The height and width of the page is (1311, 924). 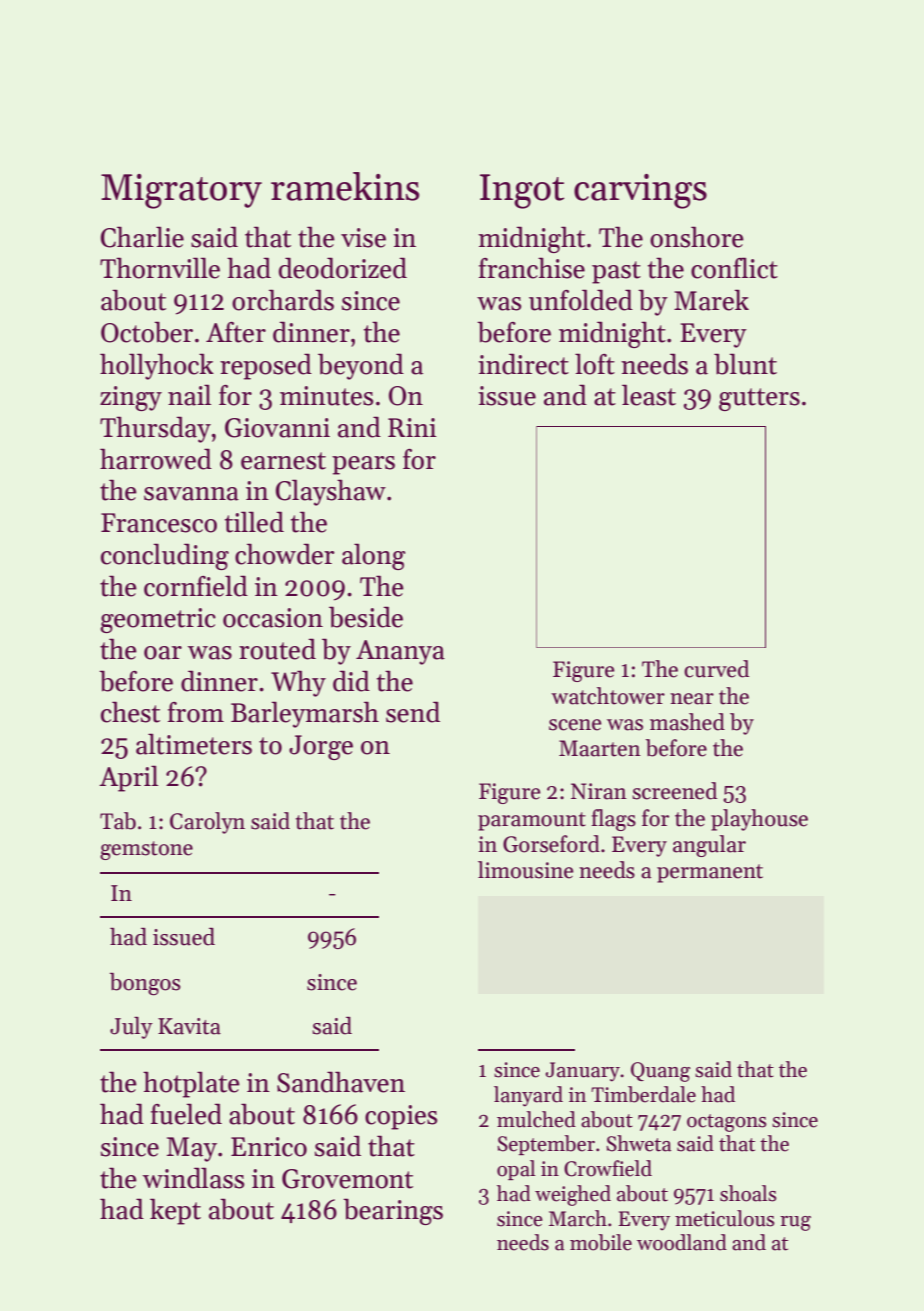 What do you see at coordinates (649, 395) in the page?
I see `least` at bounding box center [649, 395].
